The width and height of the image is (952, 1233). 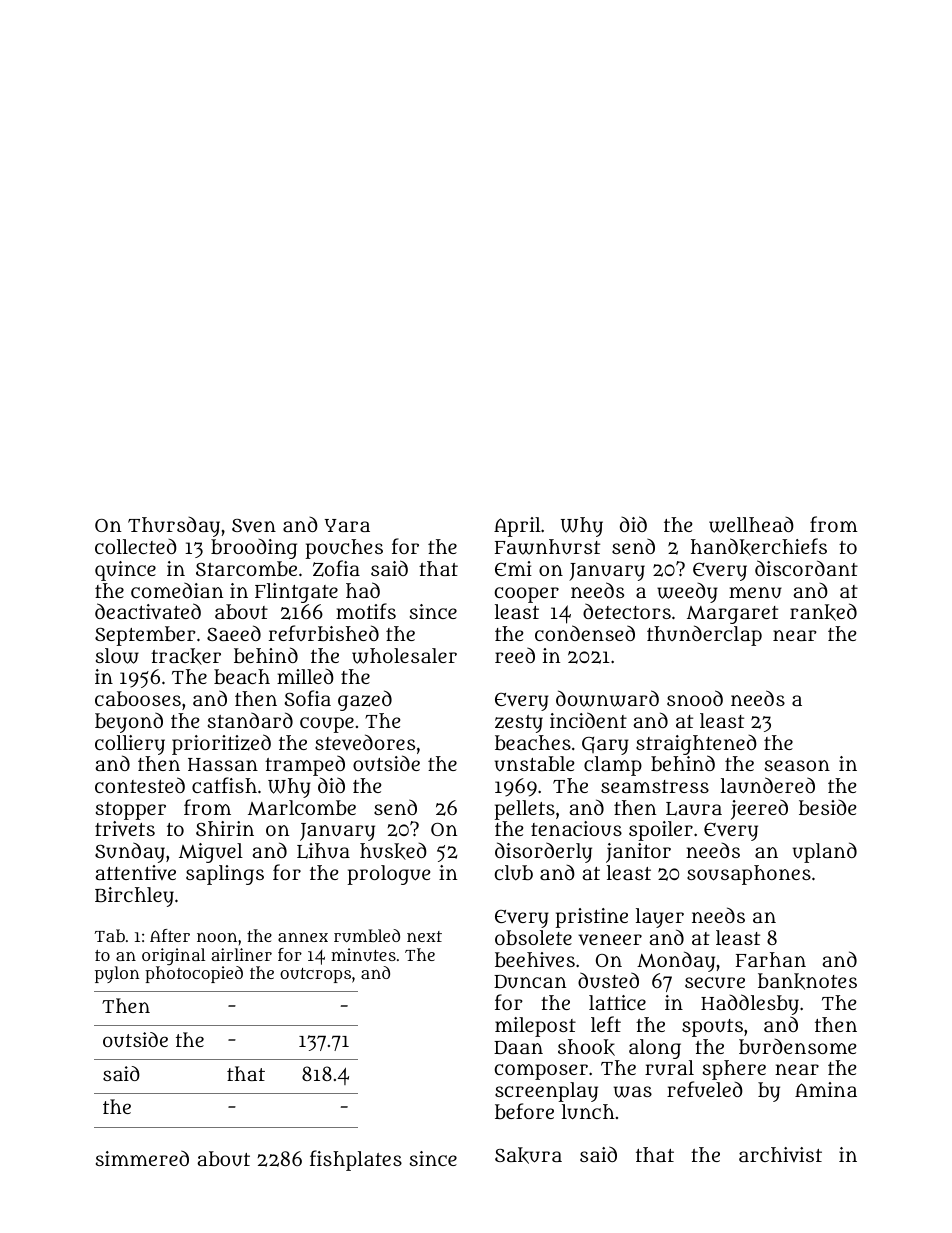 I want to click on husked, so click(x=393, y=851).
